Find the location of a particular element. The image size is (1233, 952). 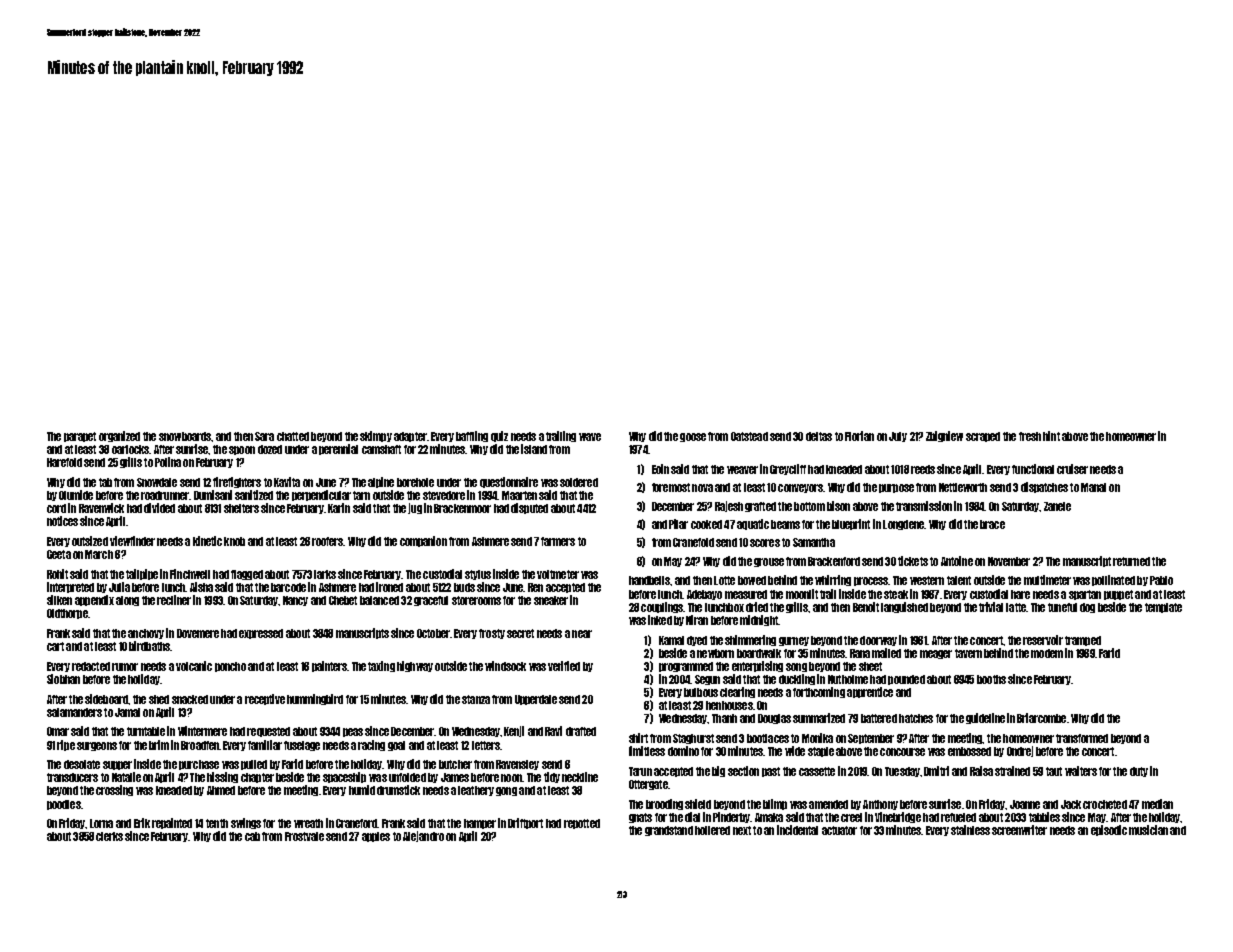

hint is located at coordinates (1051, 436).
